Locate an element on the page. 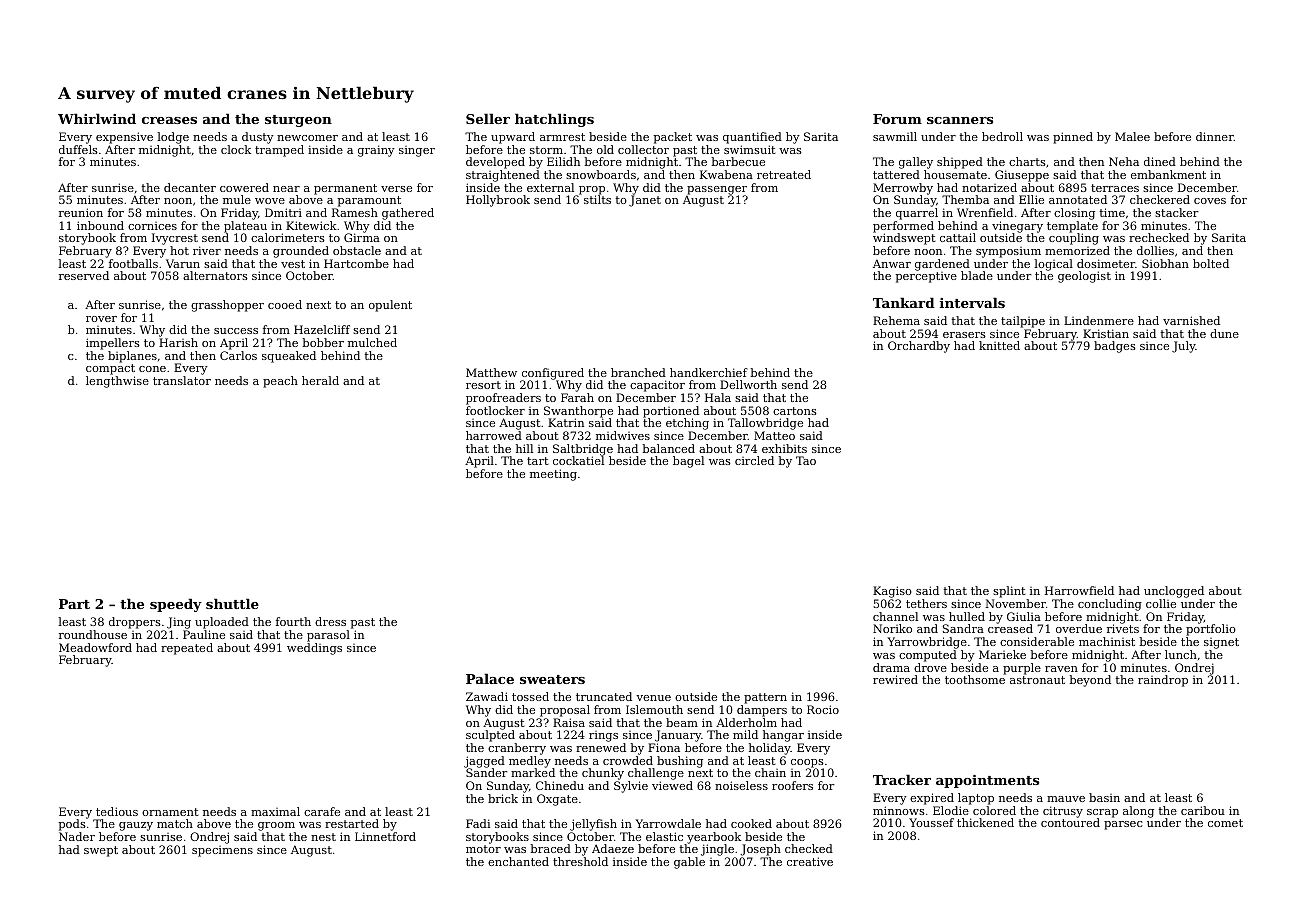 This image has height=924, width=1308. dress is located at coordinates (330, 621).
